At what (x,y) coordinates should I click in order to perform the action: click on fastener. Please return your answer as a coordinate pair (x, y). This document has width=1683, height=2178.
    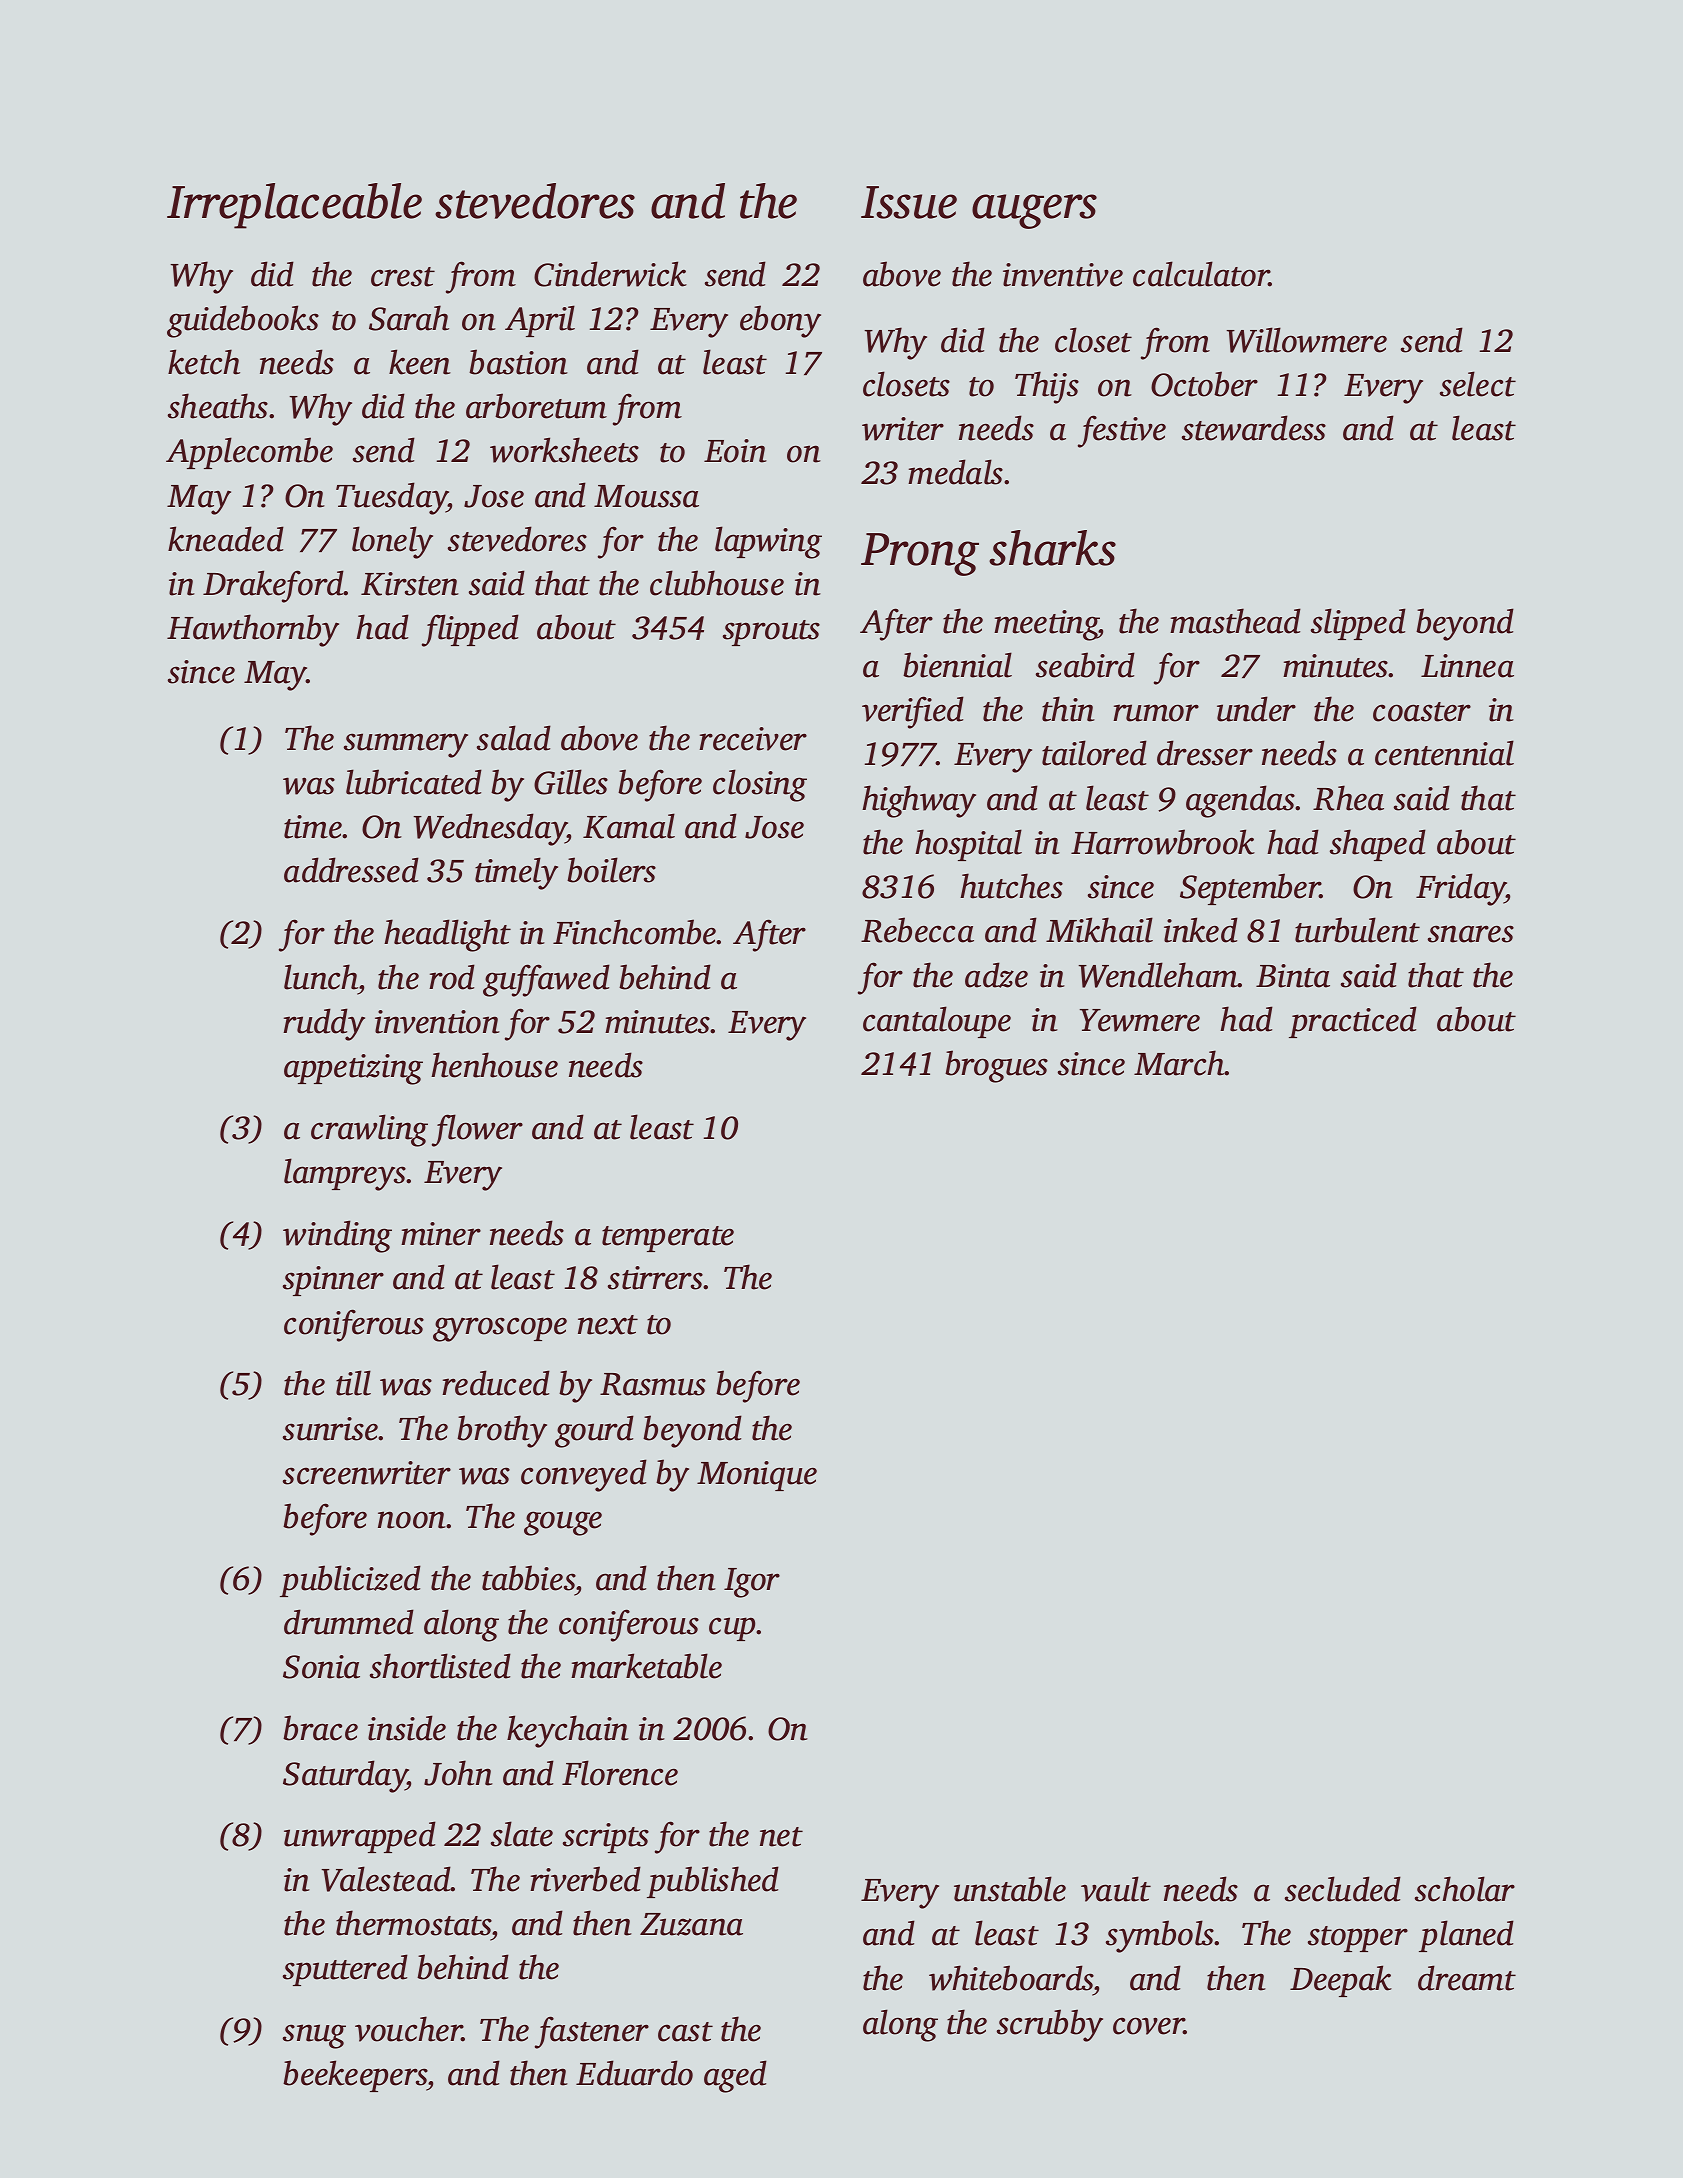
    Looking at the image, I should click on (592, 2032).
